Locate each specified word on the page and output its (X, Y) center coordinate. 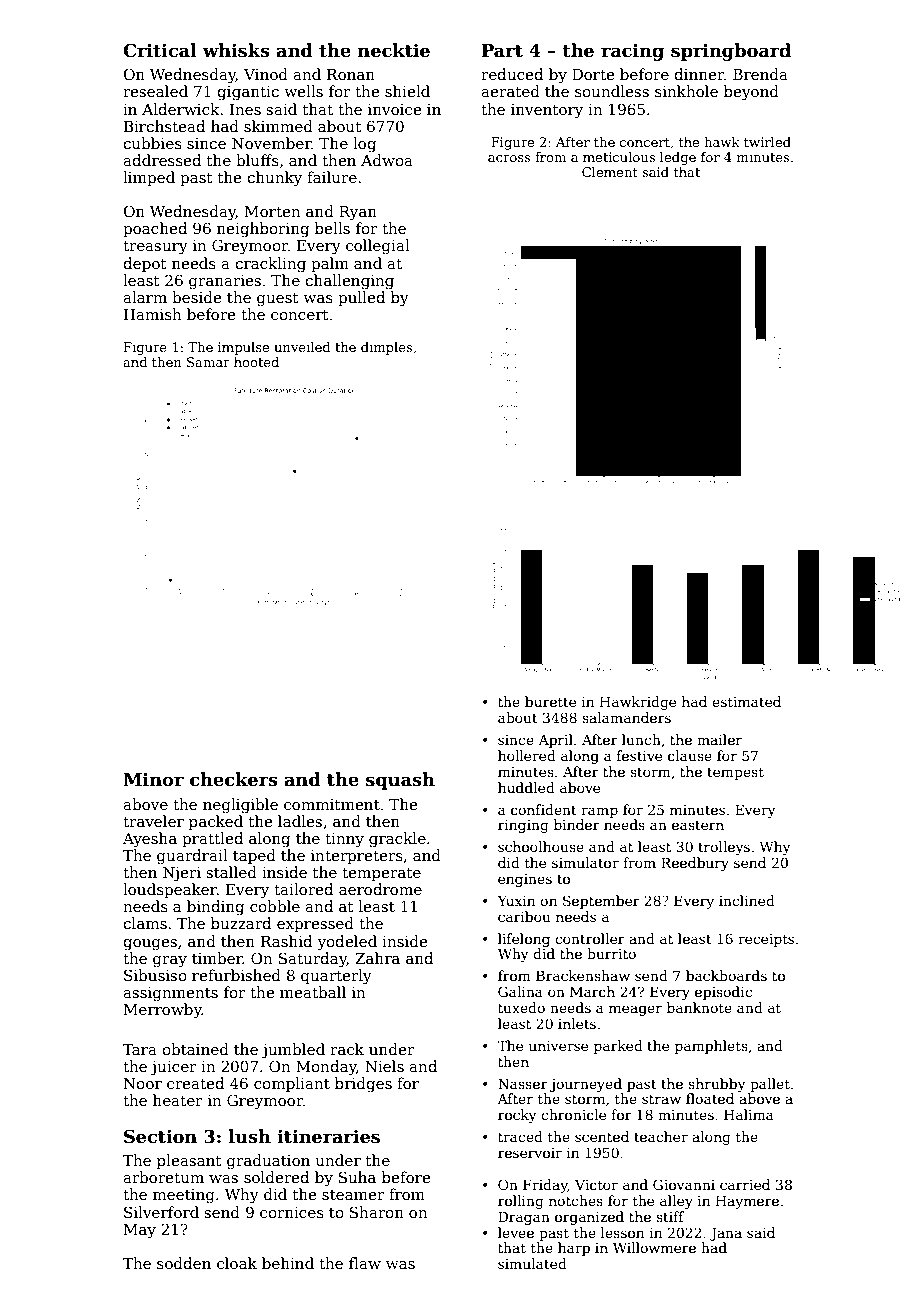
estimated (746, 701)
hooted (256, 362)
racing (632, 52)
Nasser (523, 1083)
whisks (236, 50)
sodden (184, 1263)
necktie (394, 50)
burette (550, 701)
